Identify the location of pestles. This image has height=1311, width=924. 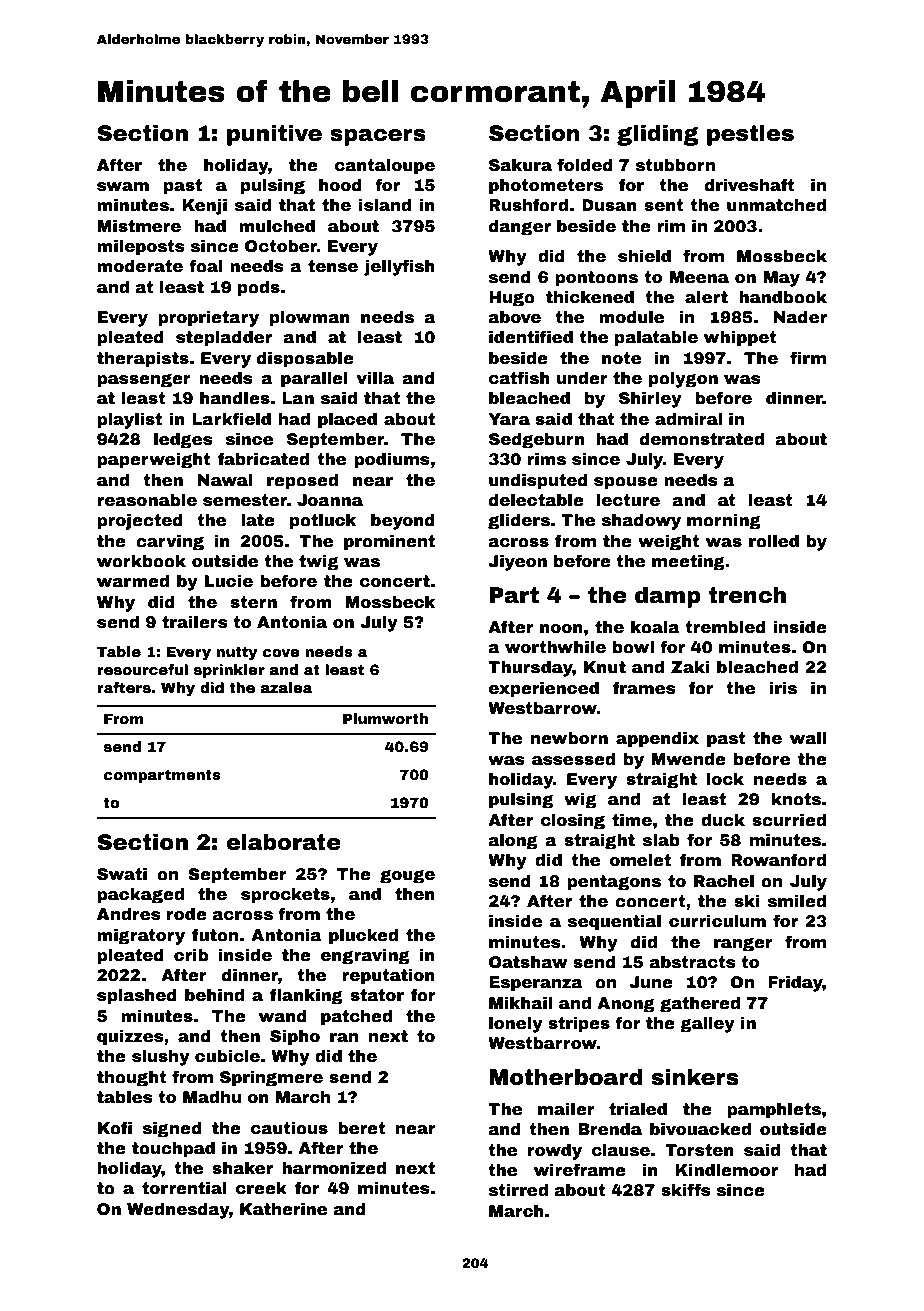
(750, 135).
